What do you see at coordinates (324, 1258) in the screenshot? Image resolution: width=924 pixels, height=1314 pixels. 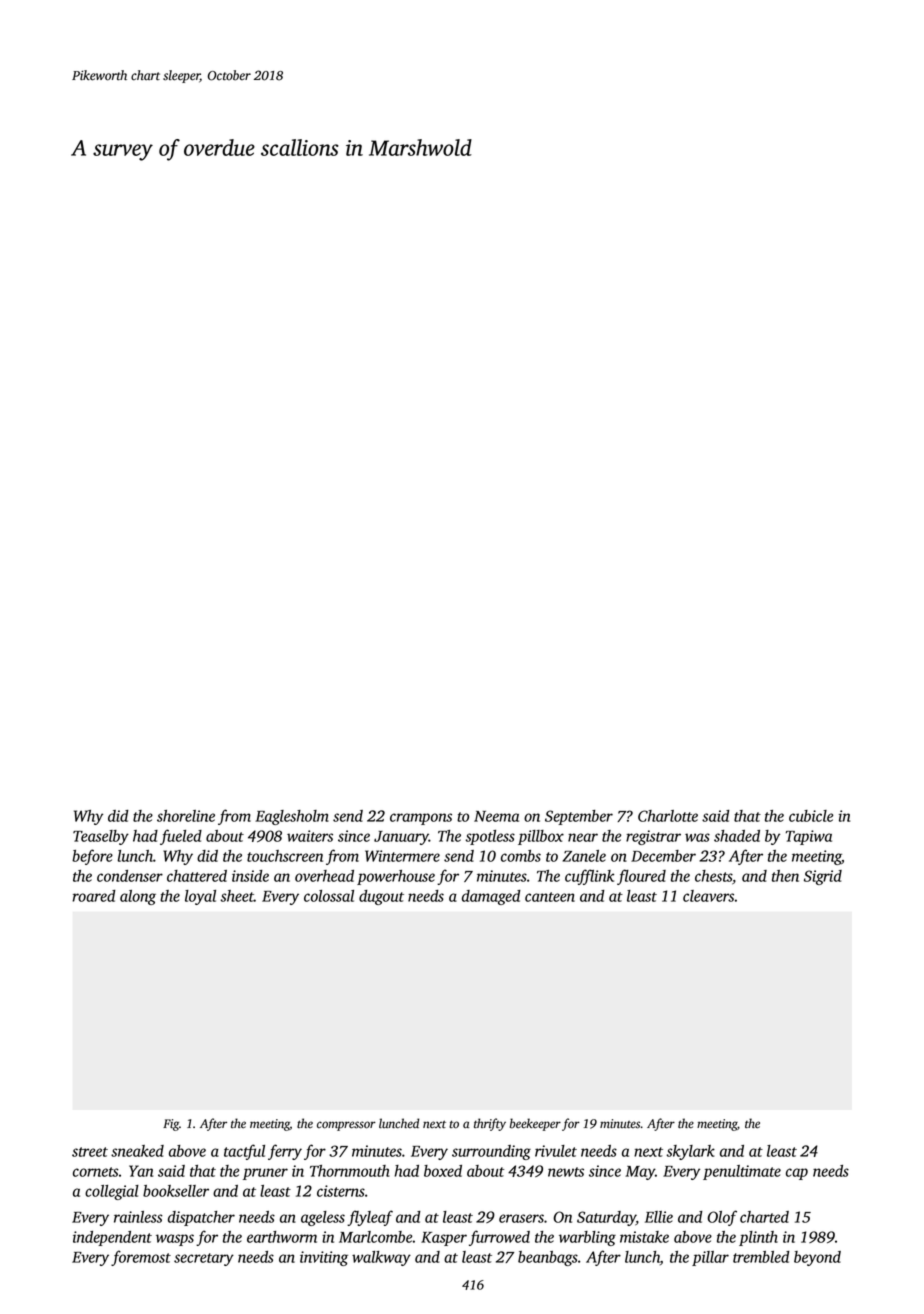 I see `inviting` at bounding box center [324, 1258].
